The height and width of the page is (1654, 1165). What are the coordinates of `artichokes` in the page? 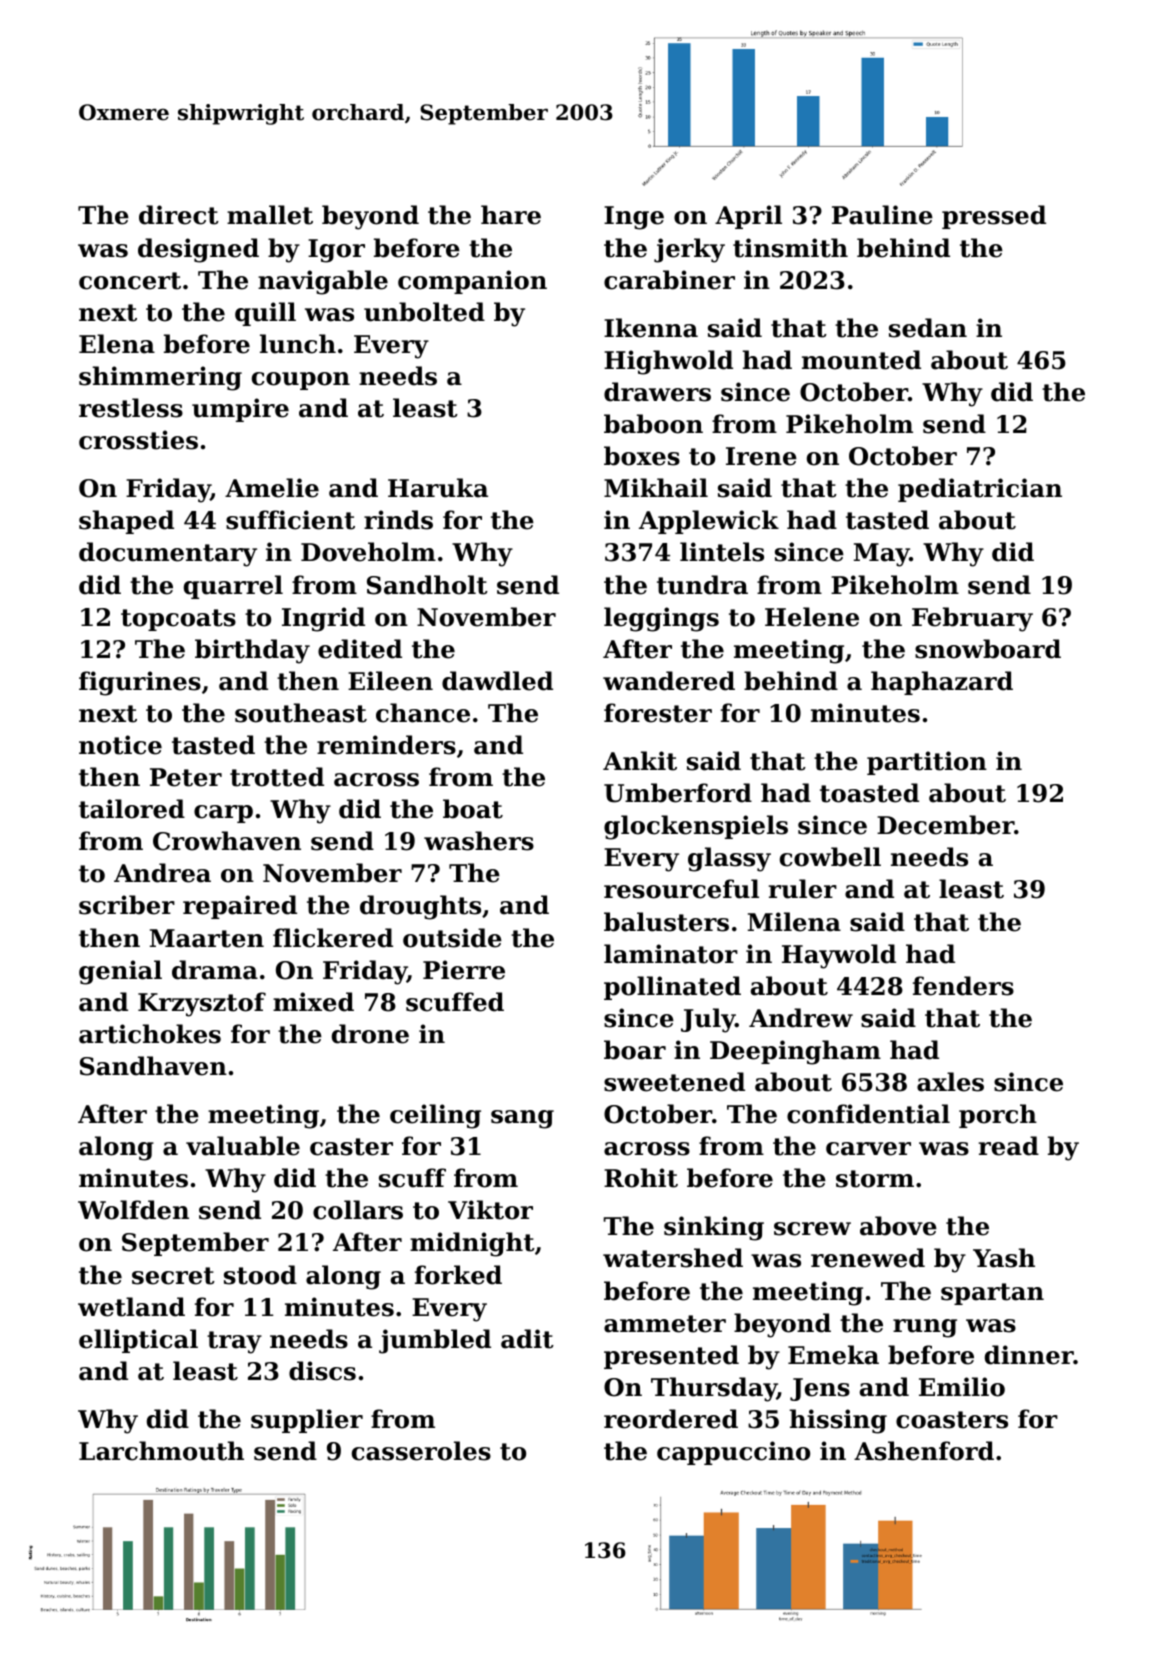 It's located at (150, 1034).
